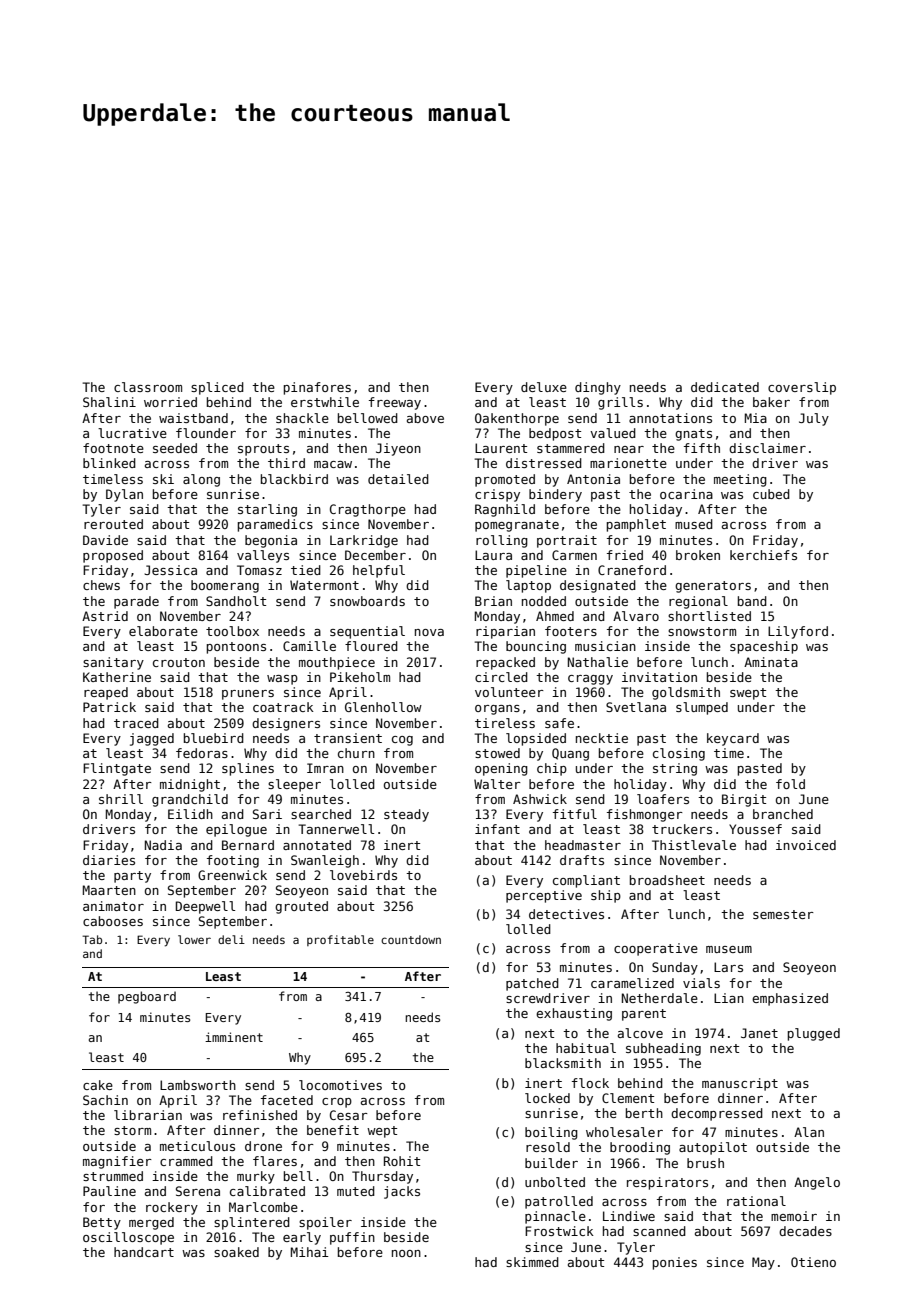 This image has height=1308, width=924. I want to click on Aminata, so click(771, 662).
